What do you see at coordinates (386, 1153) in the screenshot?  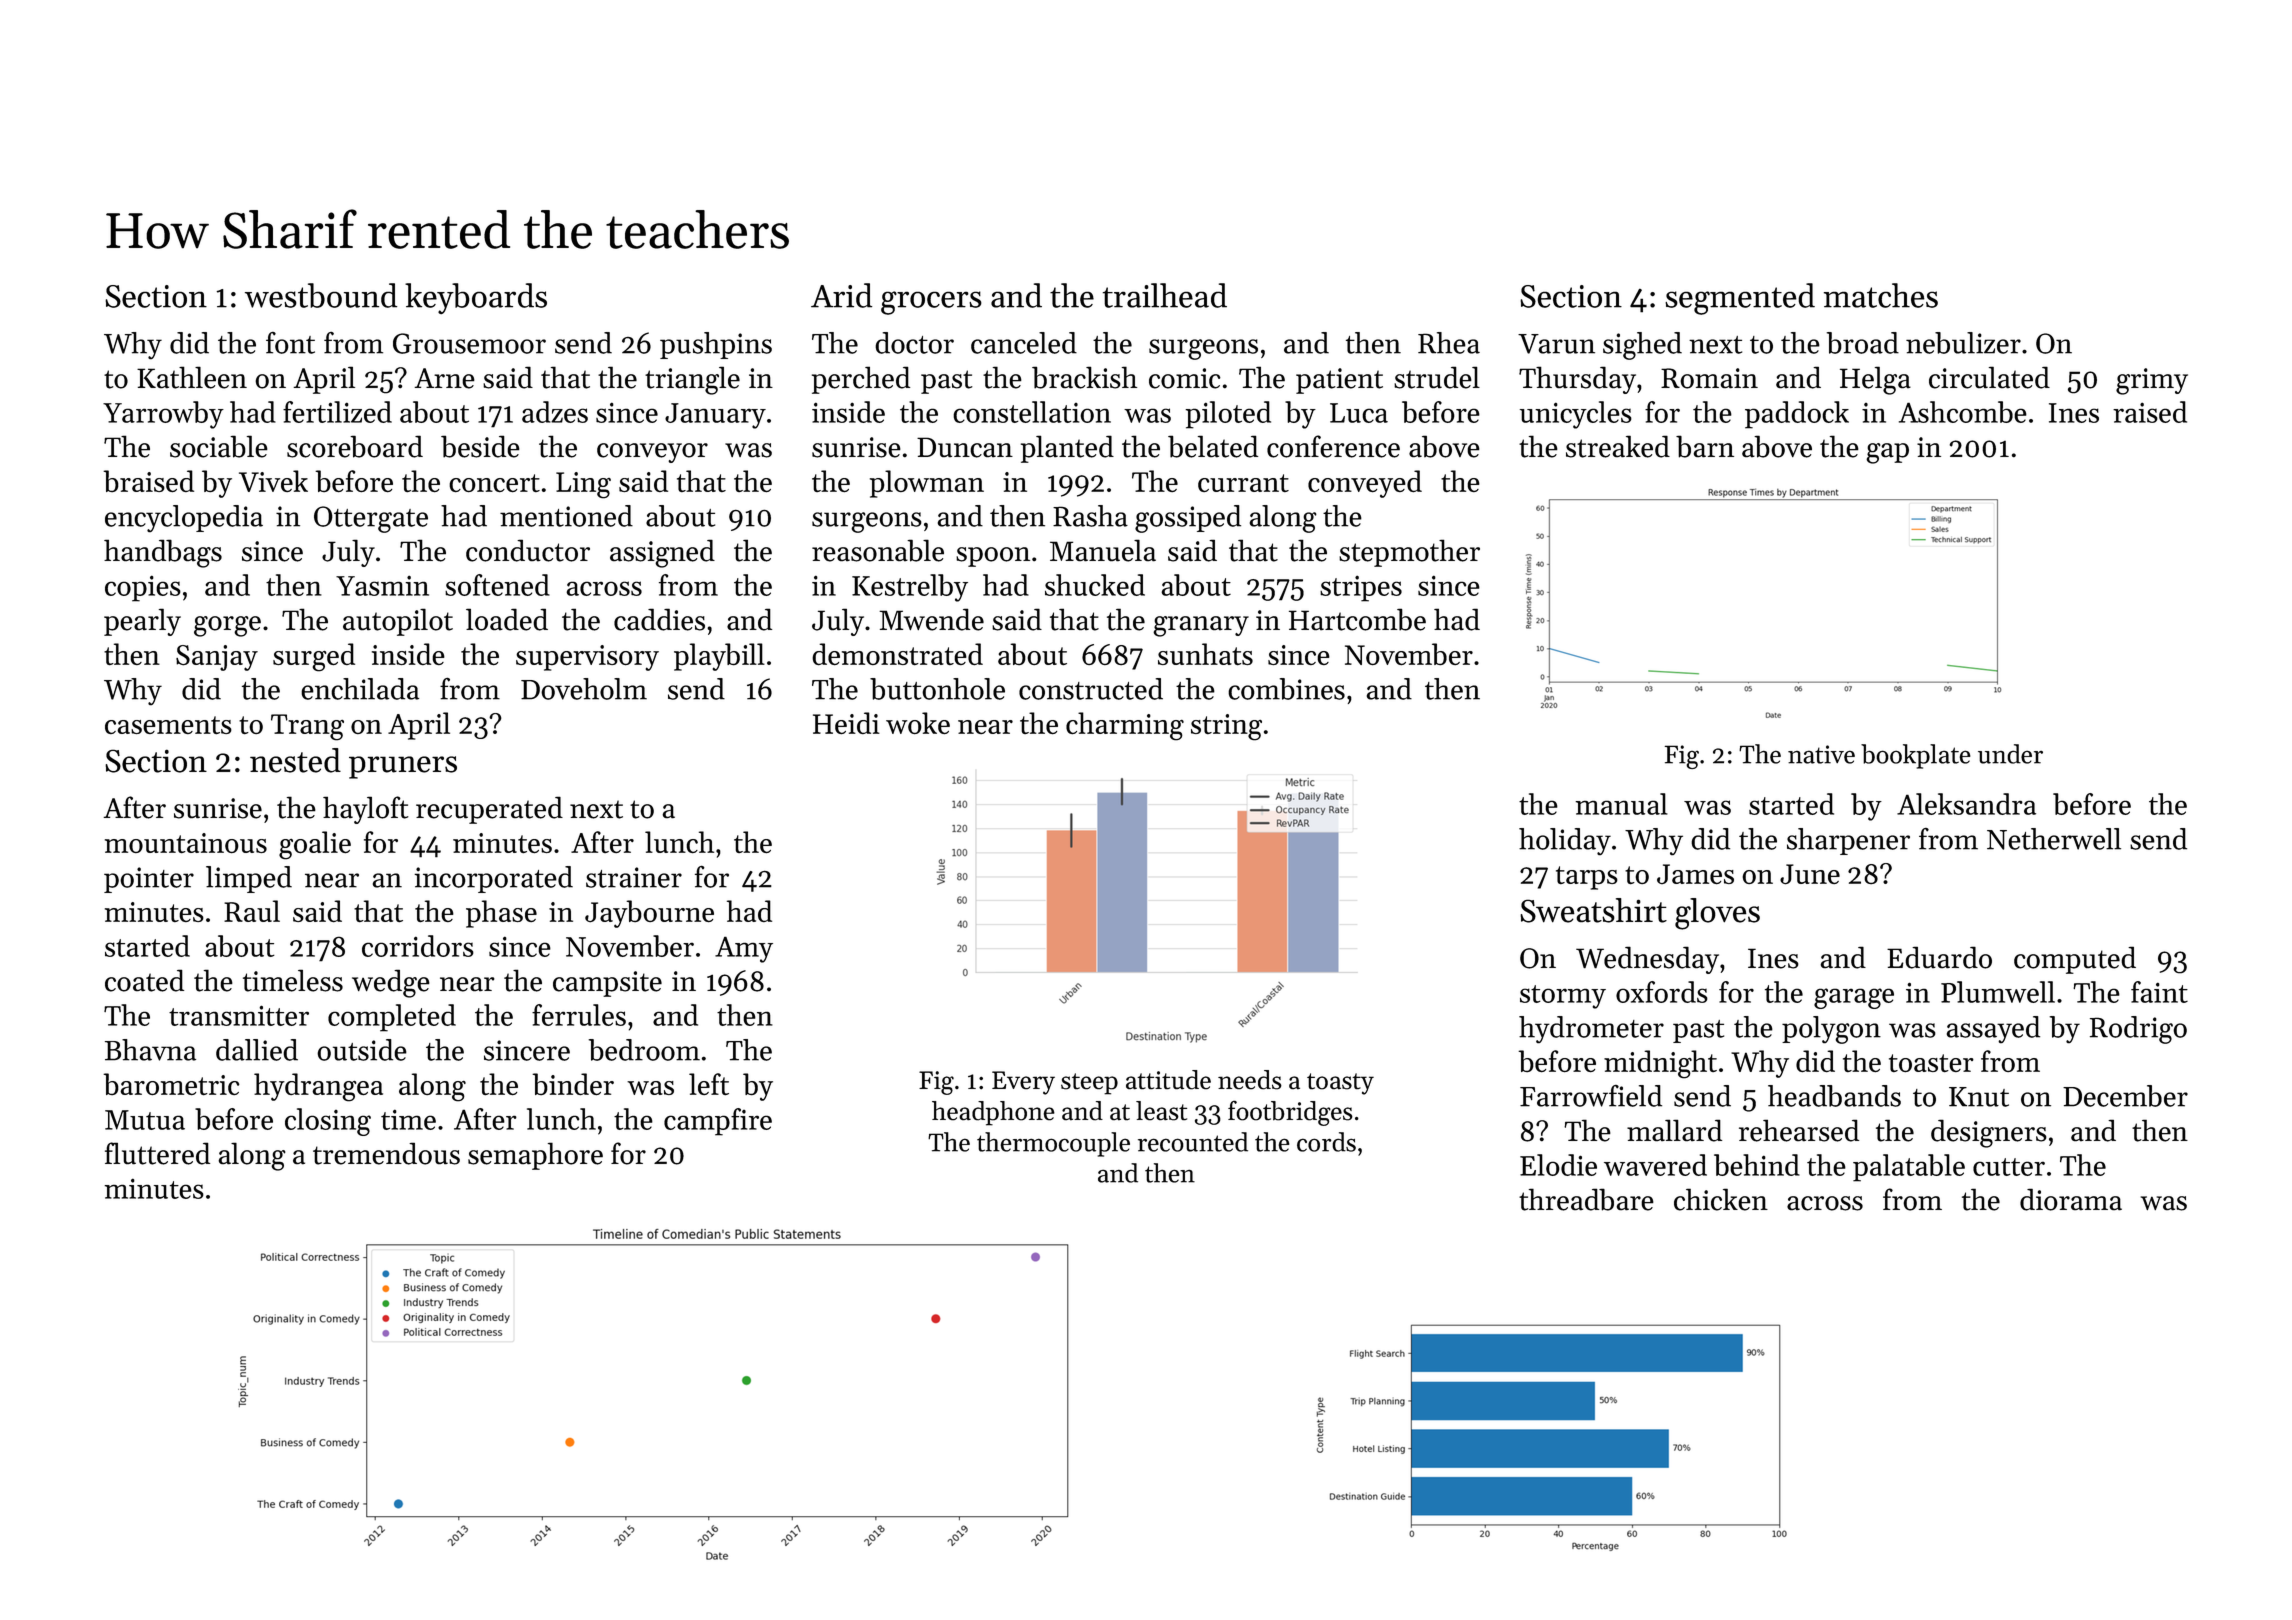 I see `tremendous` at bounding box center [386, 1153].
